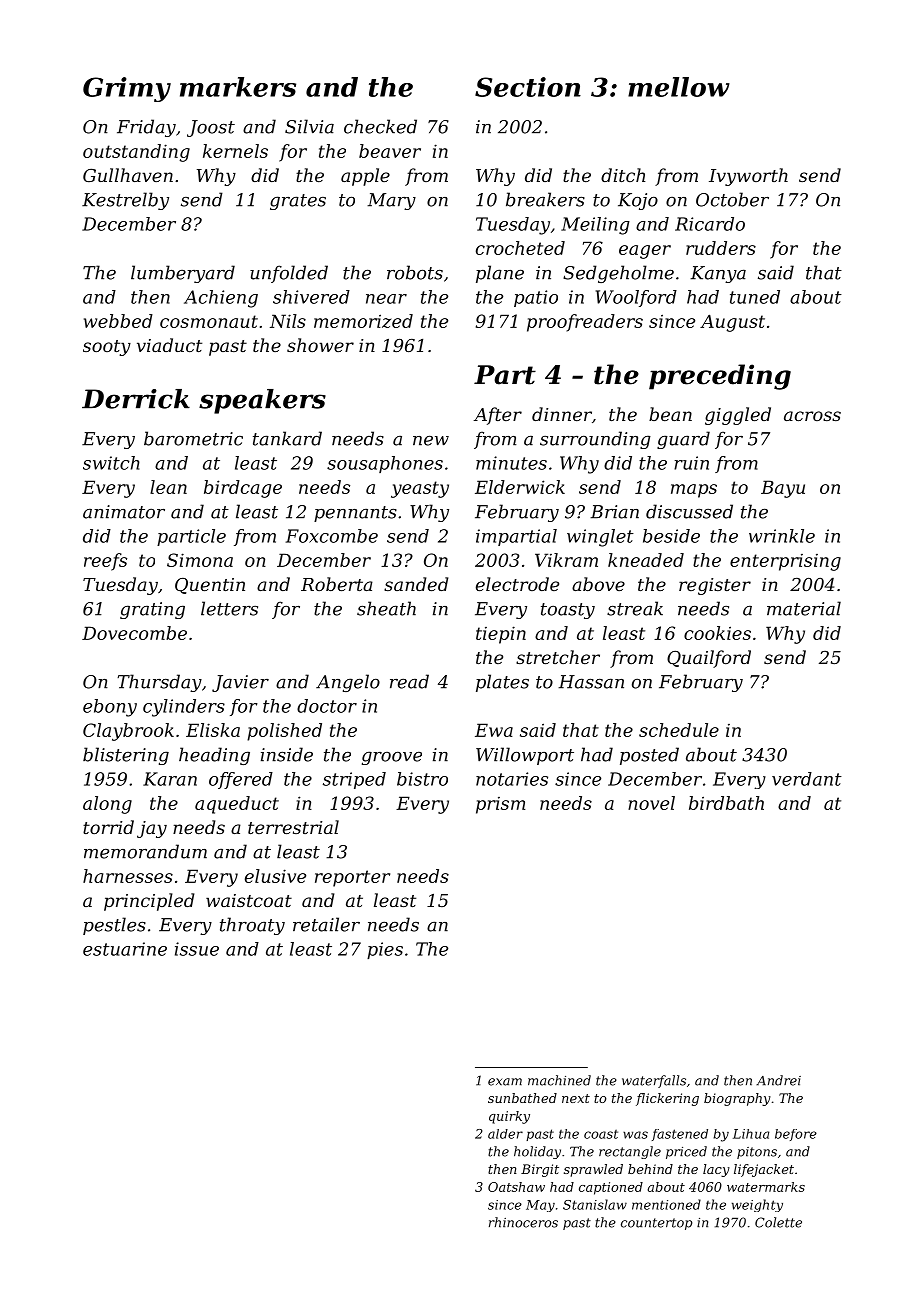 This screenshot has width=924, height=1308. I want to click on Claybrook, so click(128, 732).
